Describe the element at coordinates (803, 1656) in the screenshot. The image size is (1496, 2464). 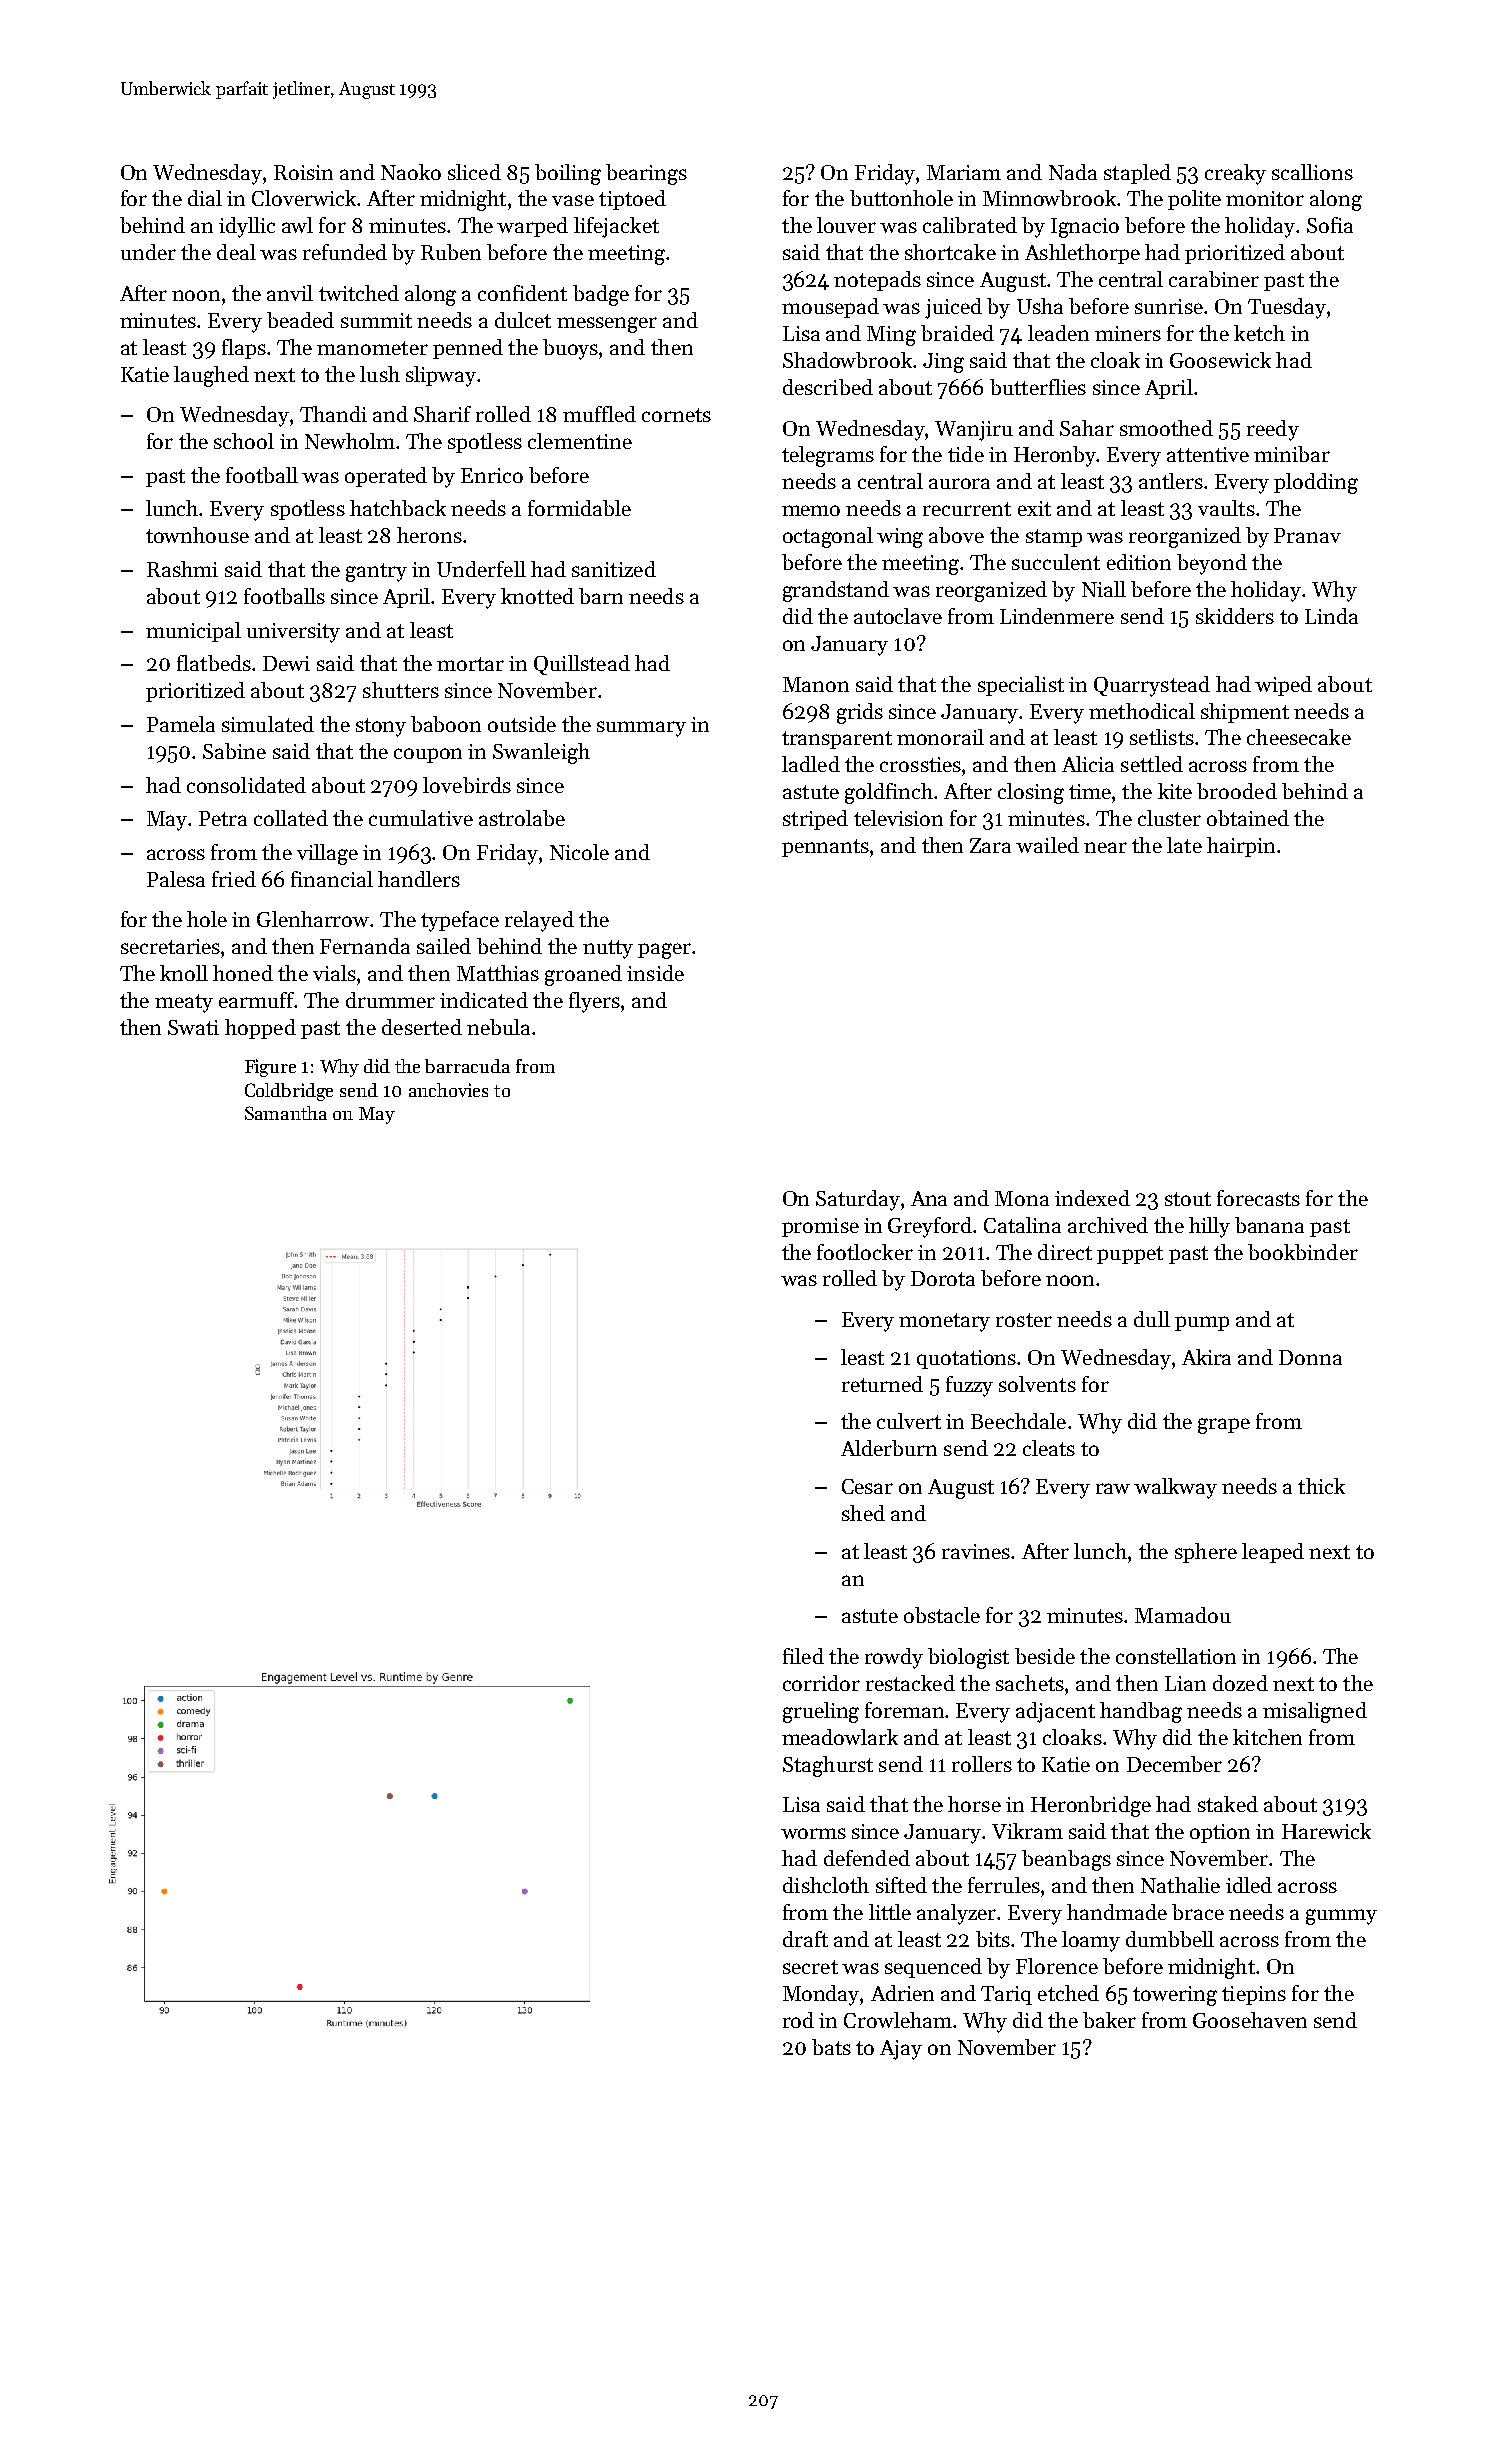
I see `filed` at that location.
